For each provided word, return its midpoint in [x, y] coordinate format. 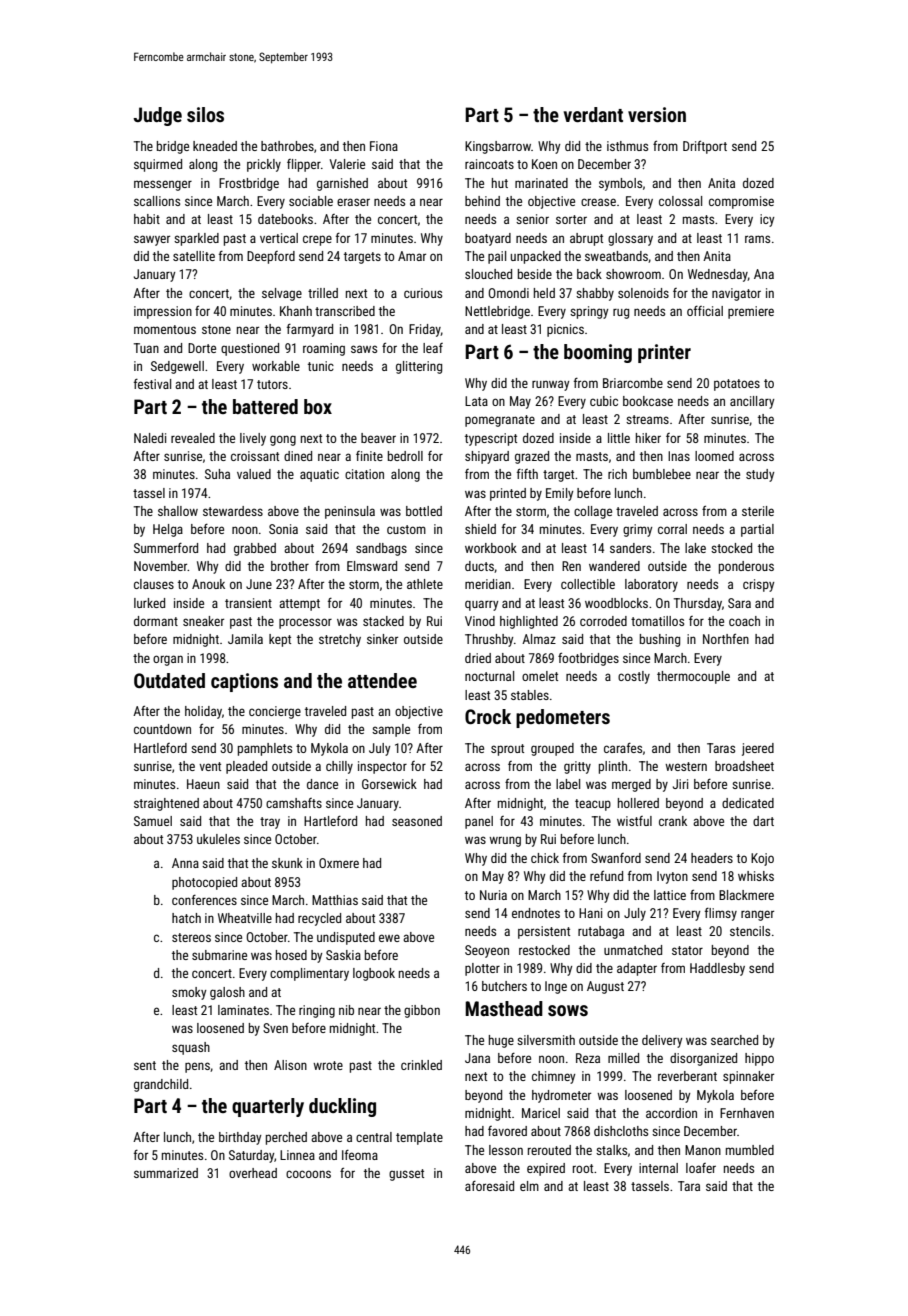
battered [265, 406]
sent [145, 1065]
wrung [505, 841]
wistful [634, 821]
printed [508, 494]
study [760, 475]
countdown [162, 729]
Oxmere [339, 863]
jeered [758, 749]
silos [205, 114]
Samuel [153, 821]
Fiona [384, 146]
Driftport [705, 147]
